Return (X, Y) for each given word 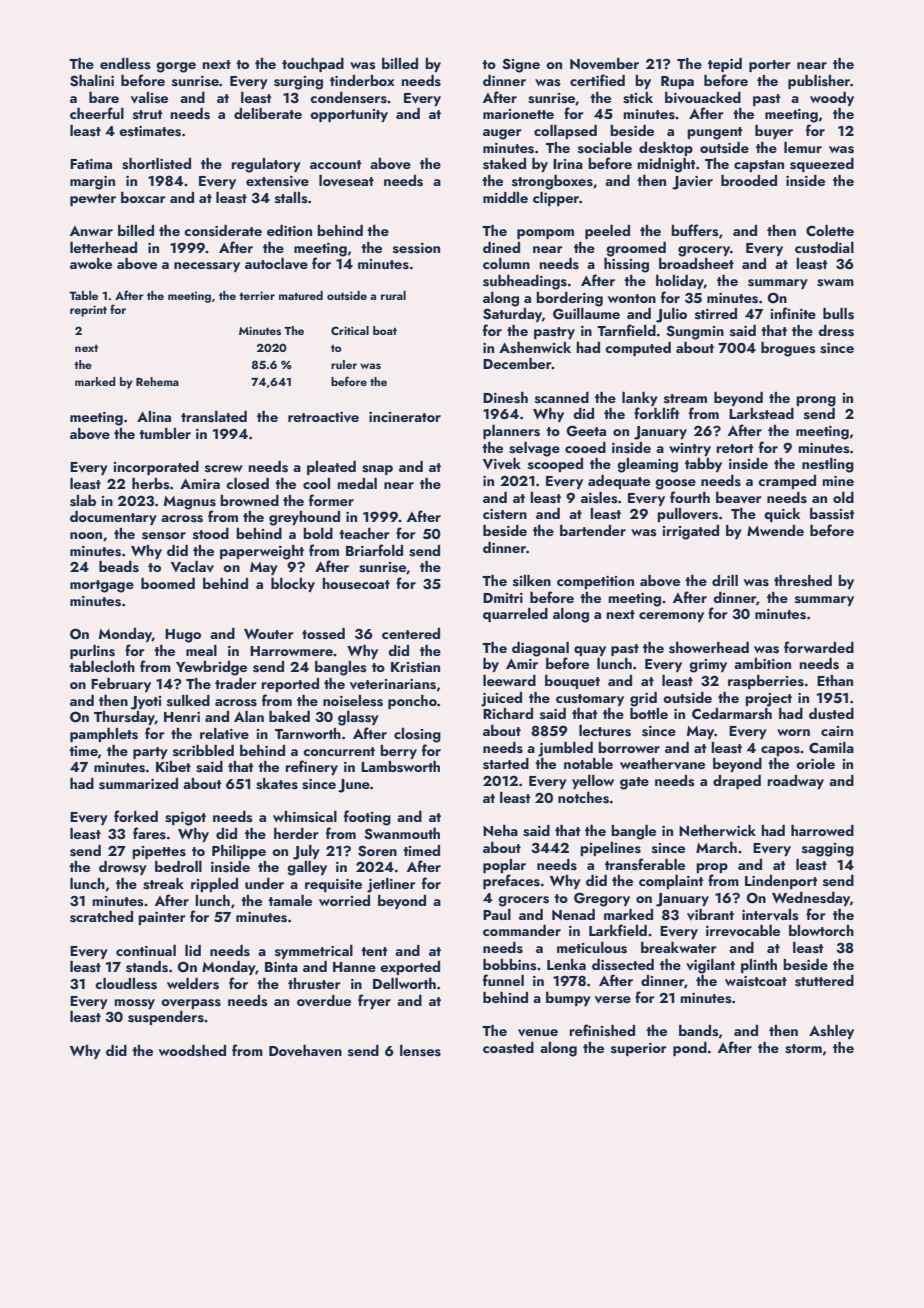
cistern (505, 514)
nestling (828, 465)
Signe (521, 65)
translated (214, 417)
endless (125, 64)
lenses (420, 1051)
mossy (134, 1004)
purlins (92, 652)
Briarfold (374, 550)
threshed (803, 581)
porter (770, 66)
